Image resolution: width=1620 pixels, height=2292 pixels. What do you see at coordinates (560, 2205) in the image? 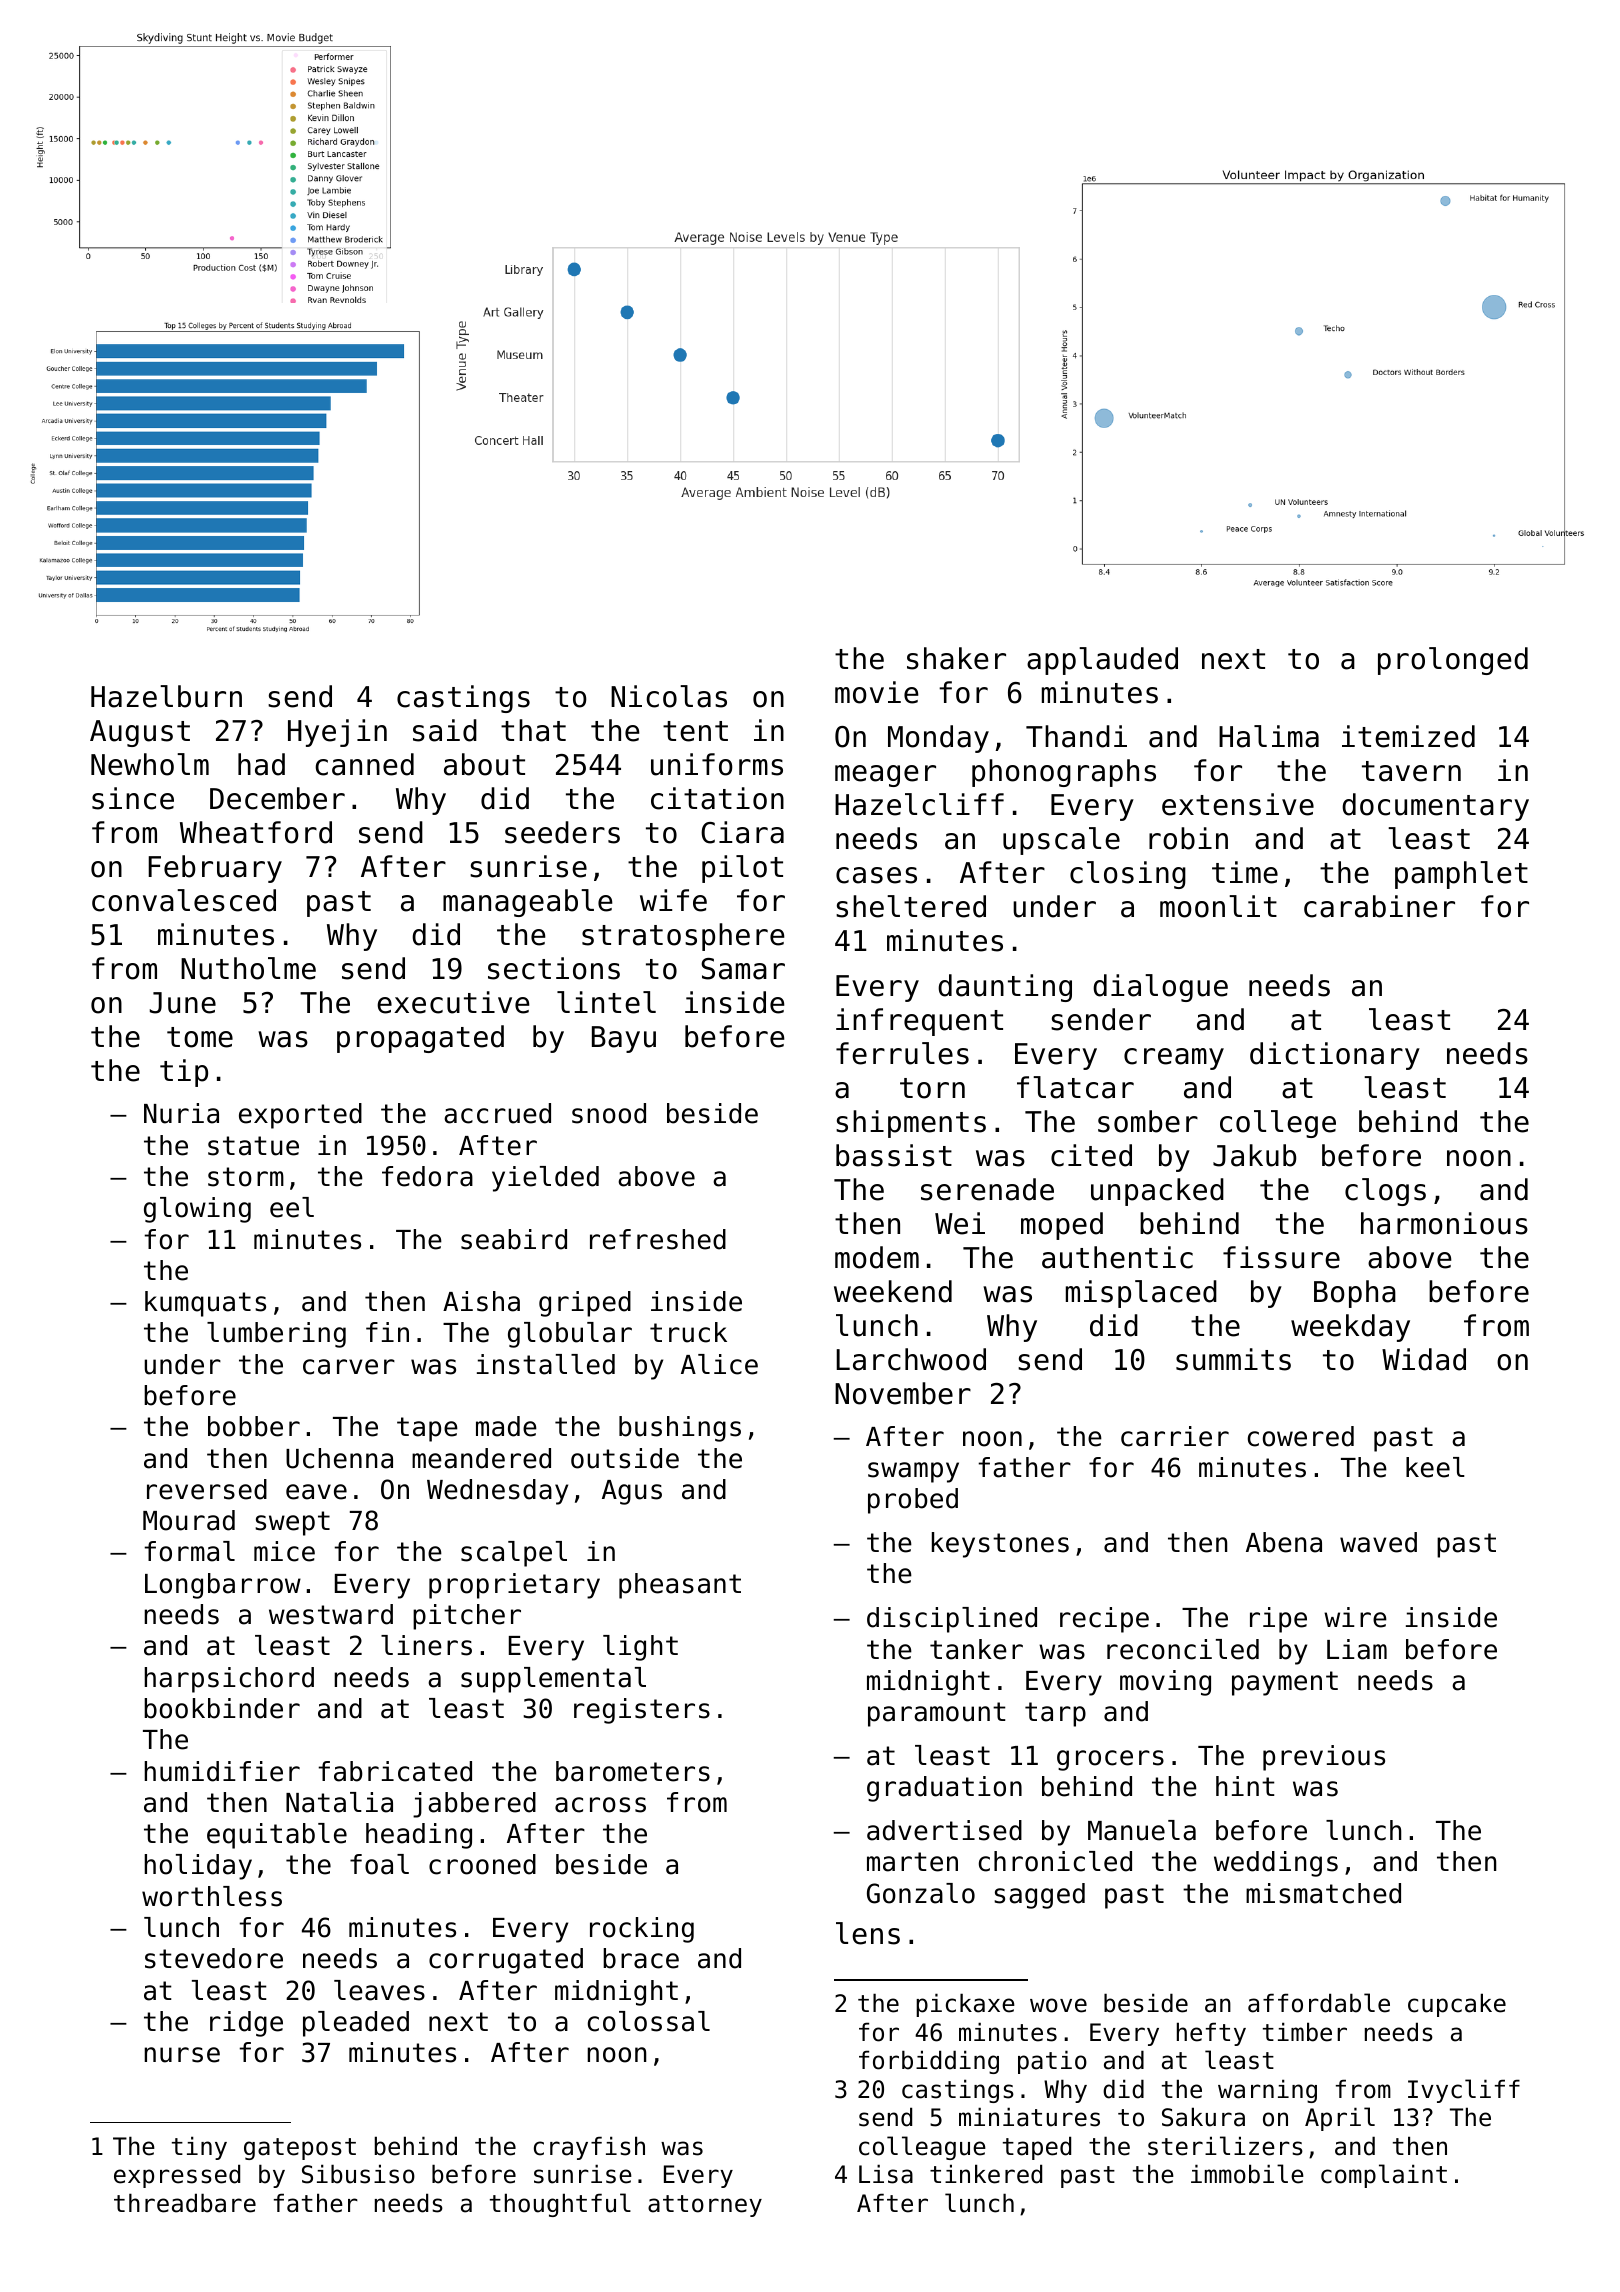
I see `thoughtful` at bounding box center [560, 2205].
